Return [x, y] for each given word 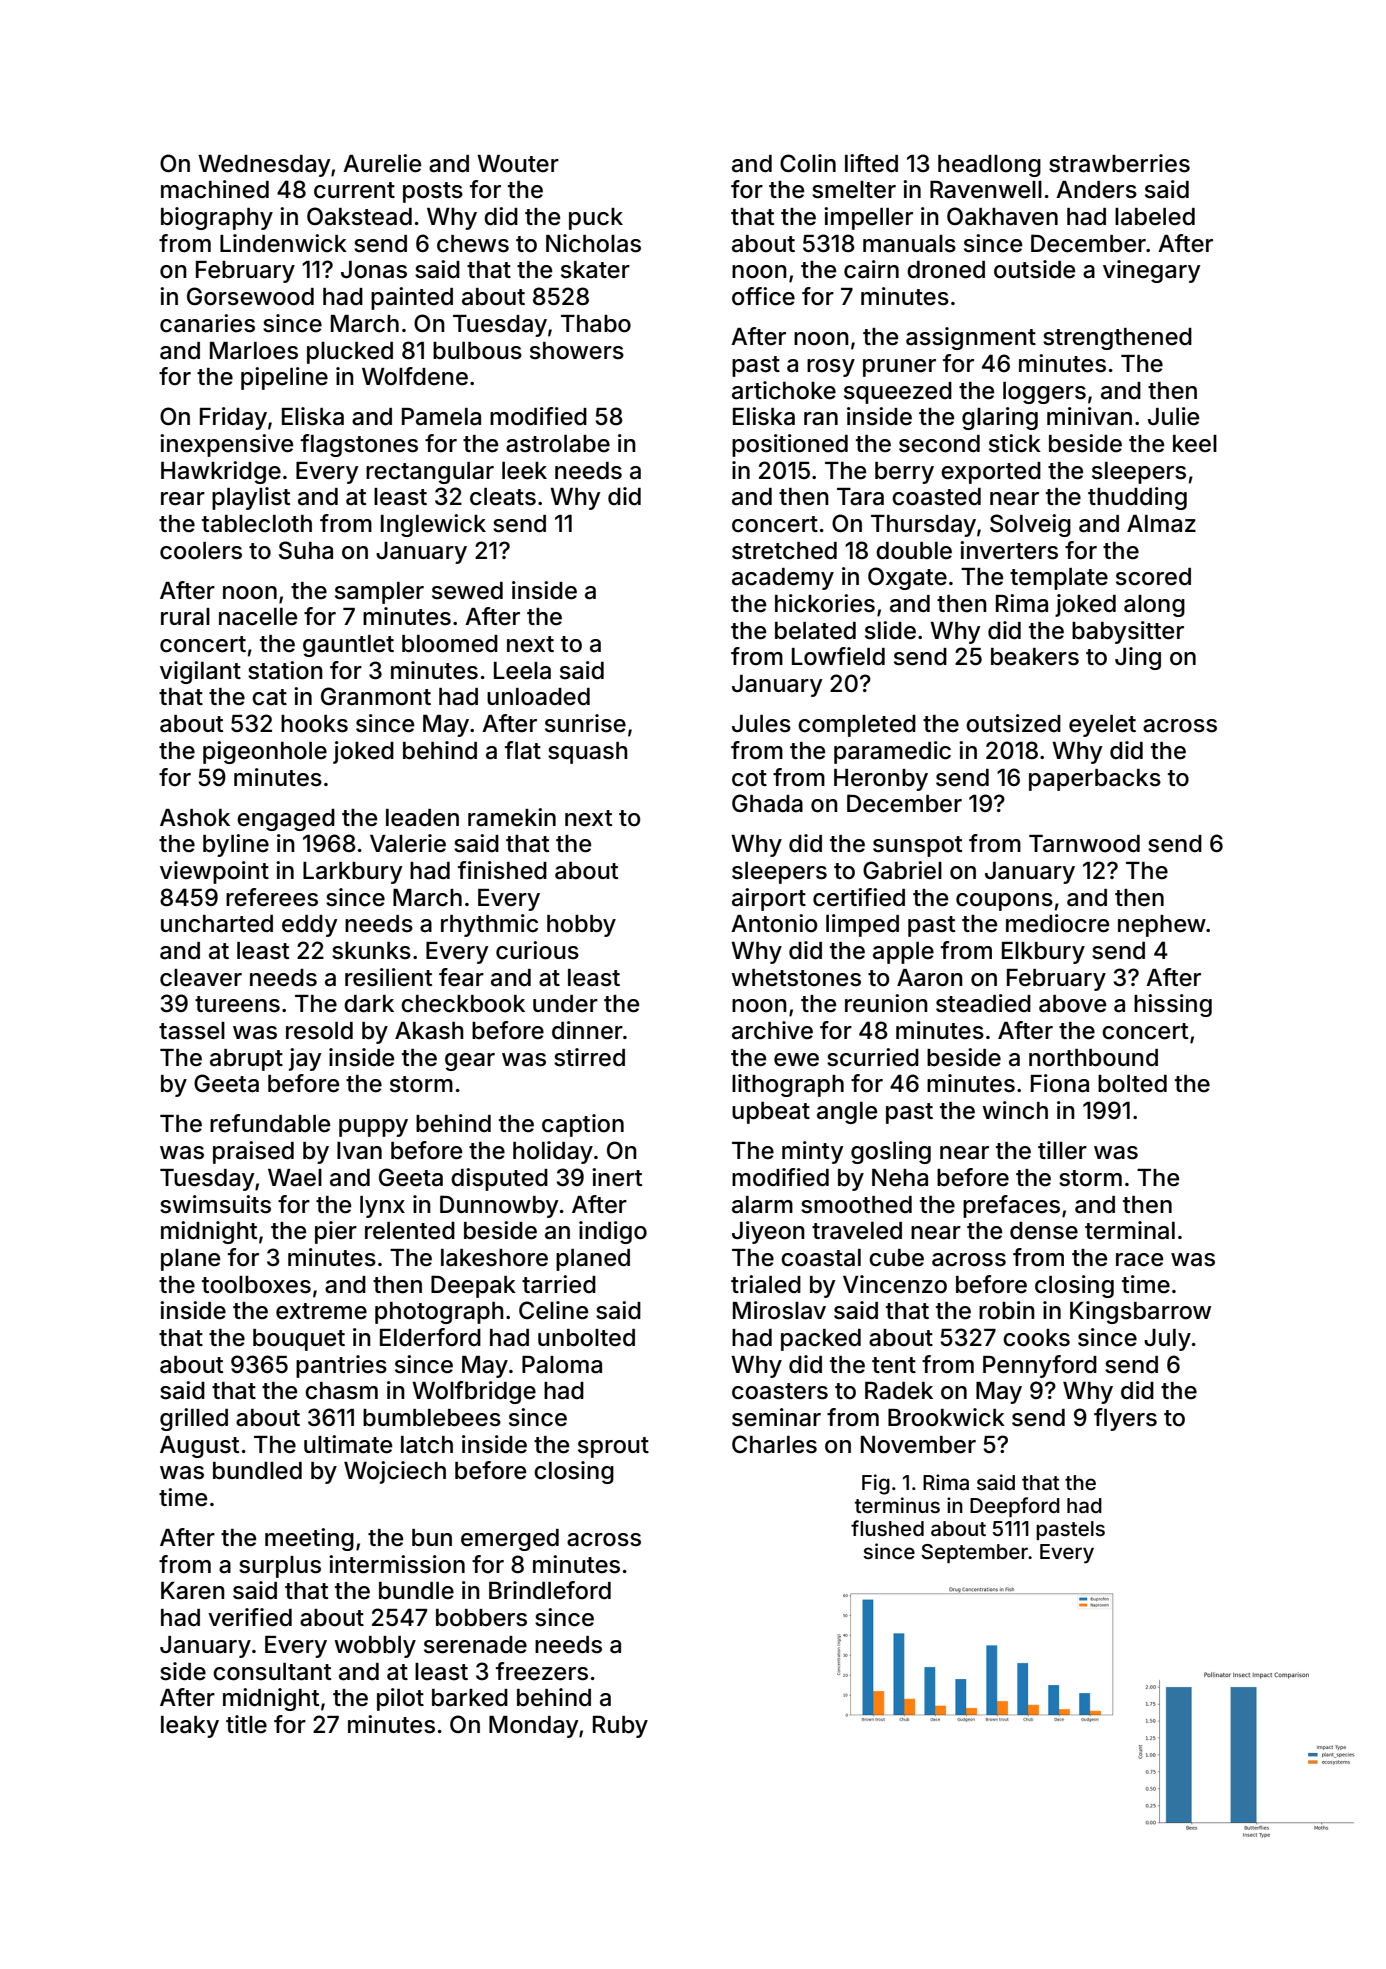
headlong [989, 166]
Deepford [1015, 1507]
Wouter [518, 164]
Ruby [620, 1727]
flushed [887, 1528]
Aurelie [382, 163]
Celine [553, 1310]
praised [253, 1152]
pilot [400, 1699]
